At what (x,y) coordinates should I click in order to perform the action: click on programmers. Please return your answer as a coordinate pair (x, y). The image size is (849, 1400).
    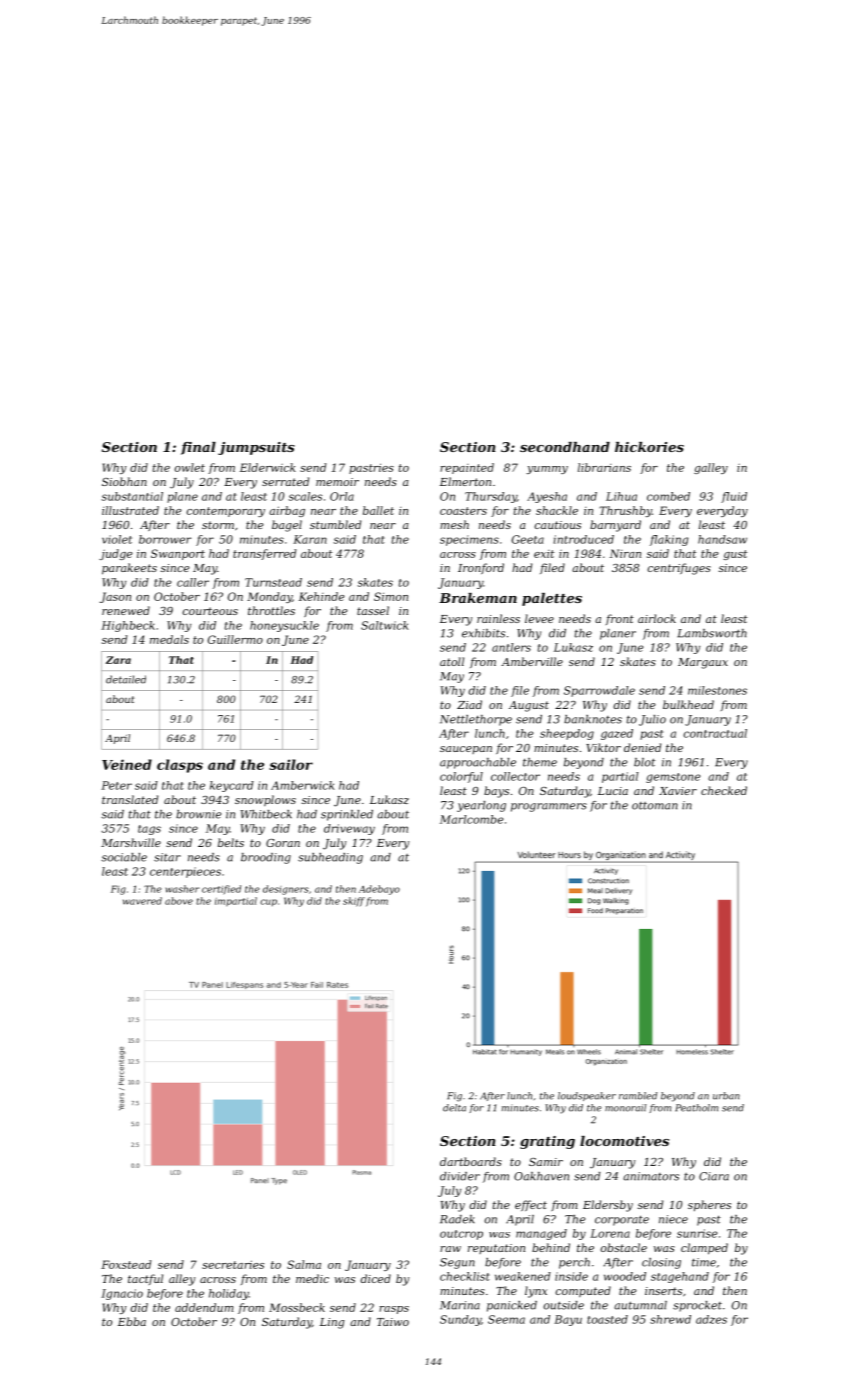
    Looking at the image, I should click on (549, 807).
